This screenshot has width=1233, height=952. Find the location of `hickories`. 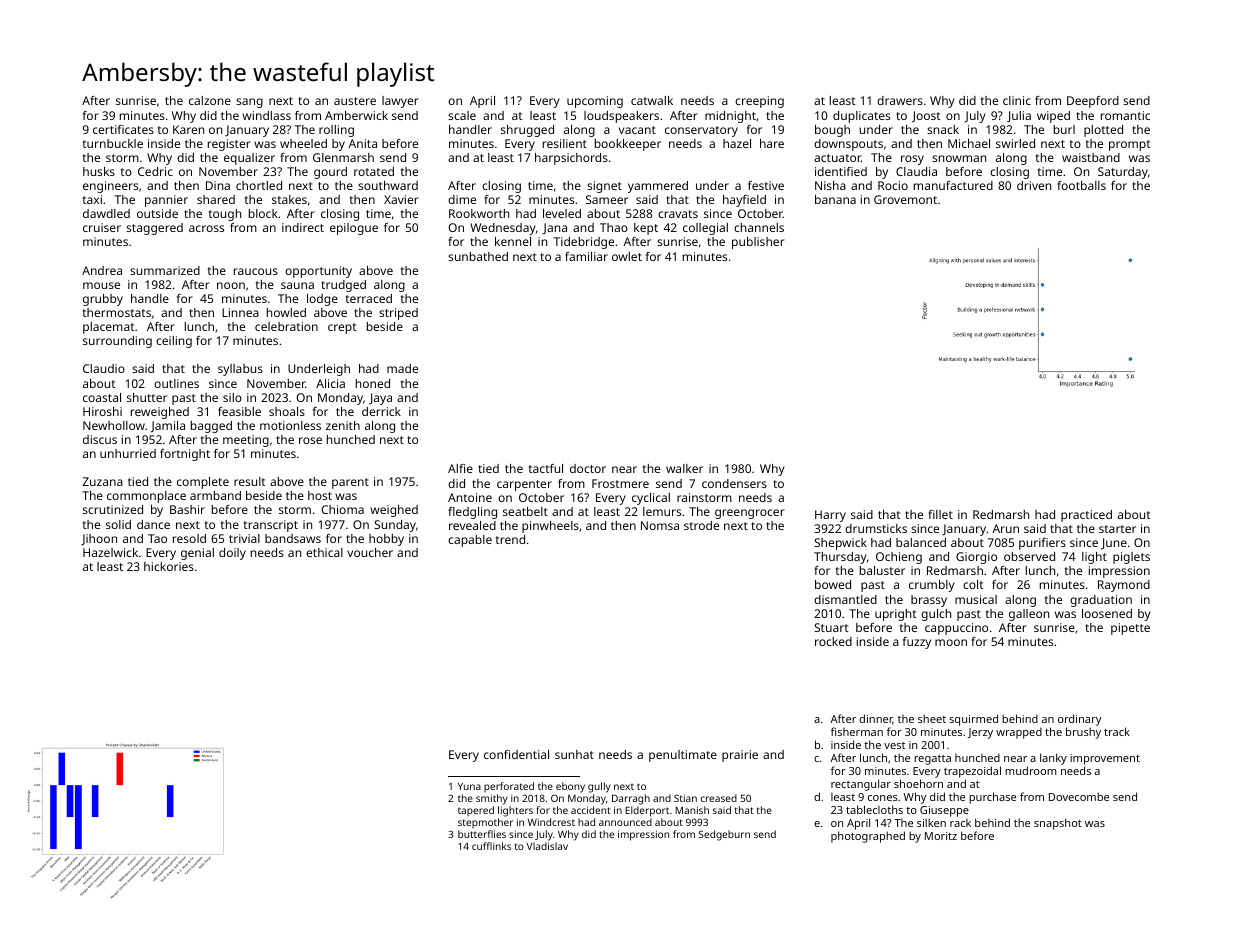

hickories is located at coordinates (169, 566).
